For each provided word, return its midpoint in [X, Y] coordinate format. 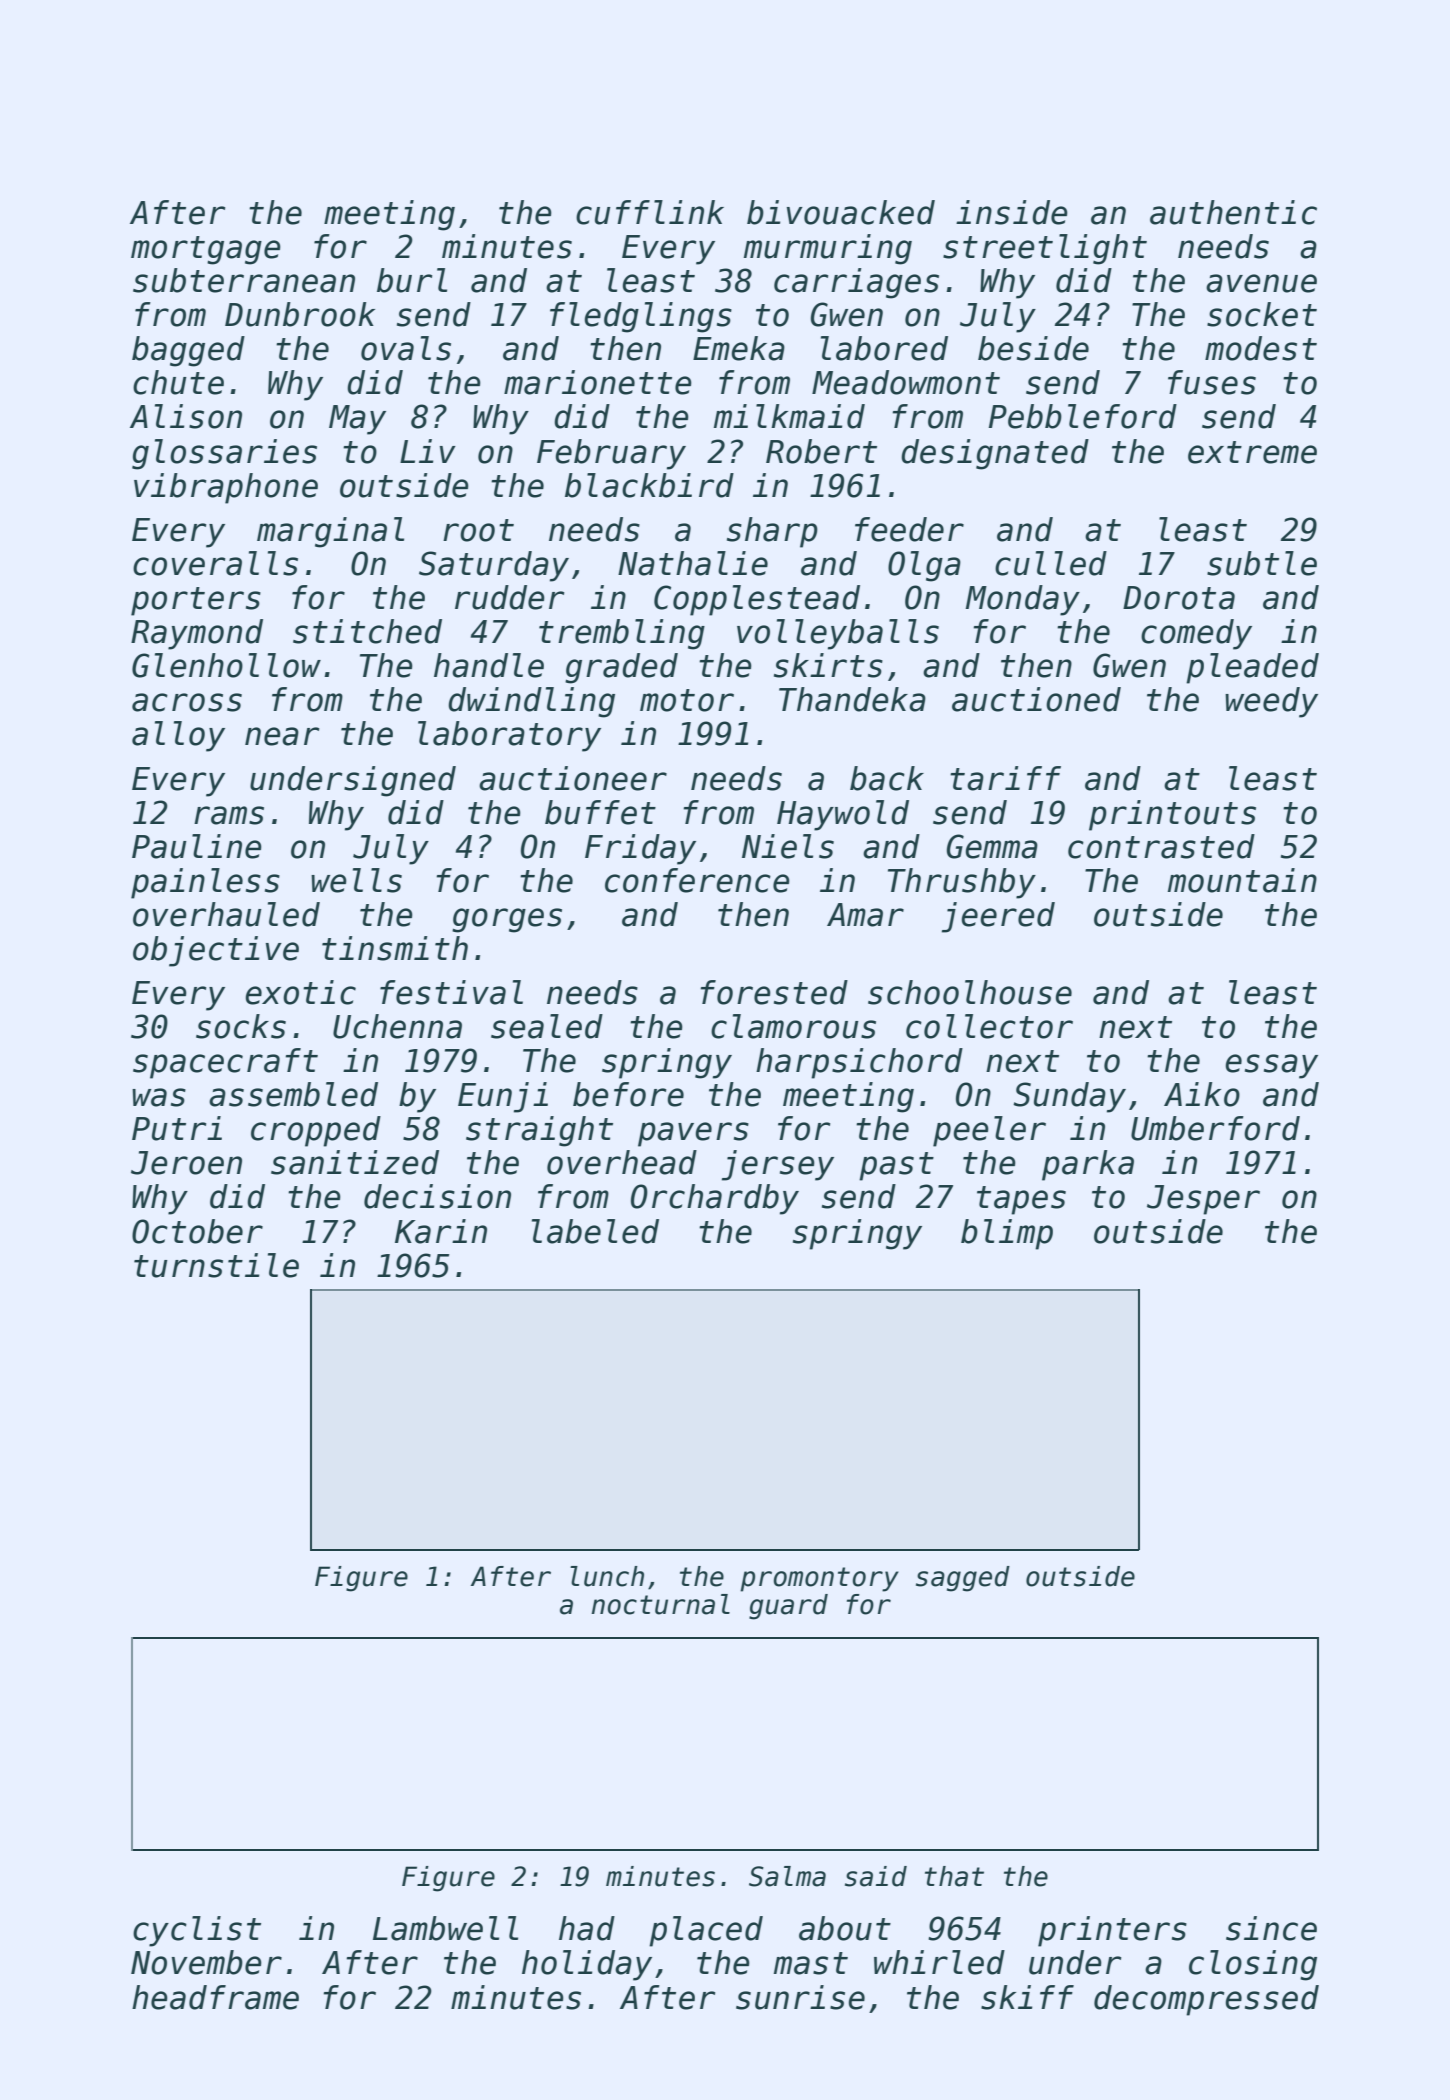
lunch [607, 1576]
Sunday [1069, 1097]
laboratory [509, 736]
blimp [1007, 1234]
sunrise [800, 1997]
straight [539, 1131]
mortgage [206, 250]
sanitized [355, 1162]
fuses [1212, 382]
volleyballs [838, 634]
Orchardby [715, 1199]
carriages [856, 283]
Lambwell [445, 1928]
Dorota [1179, 598]
